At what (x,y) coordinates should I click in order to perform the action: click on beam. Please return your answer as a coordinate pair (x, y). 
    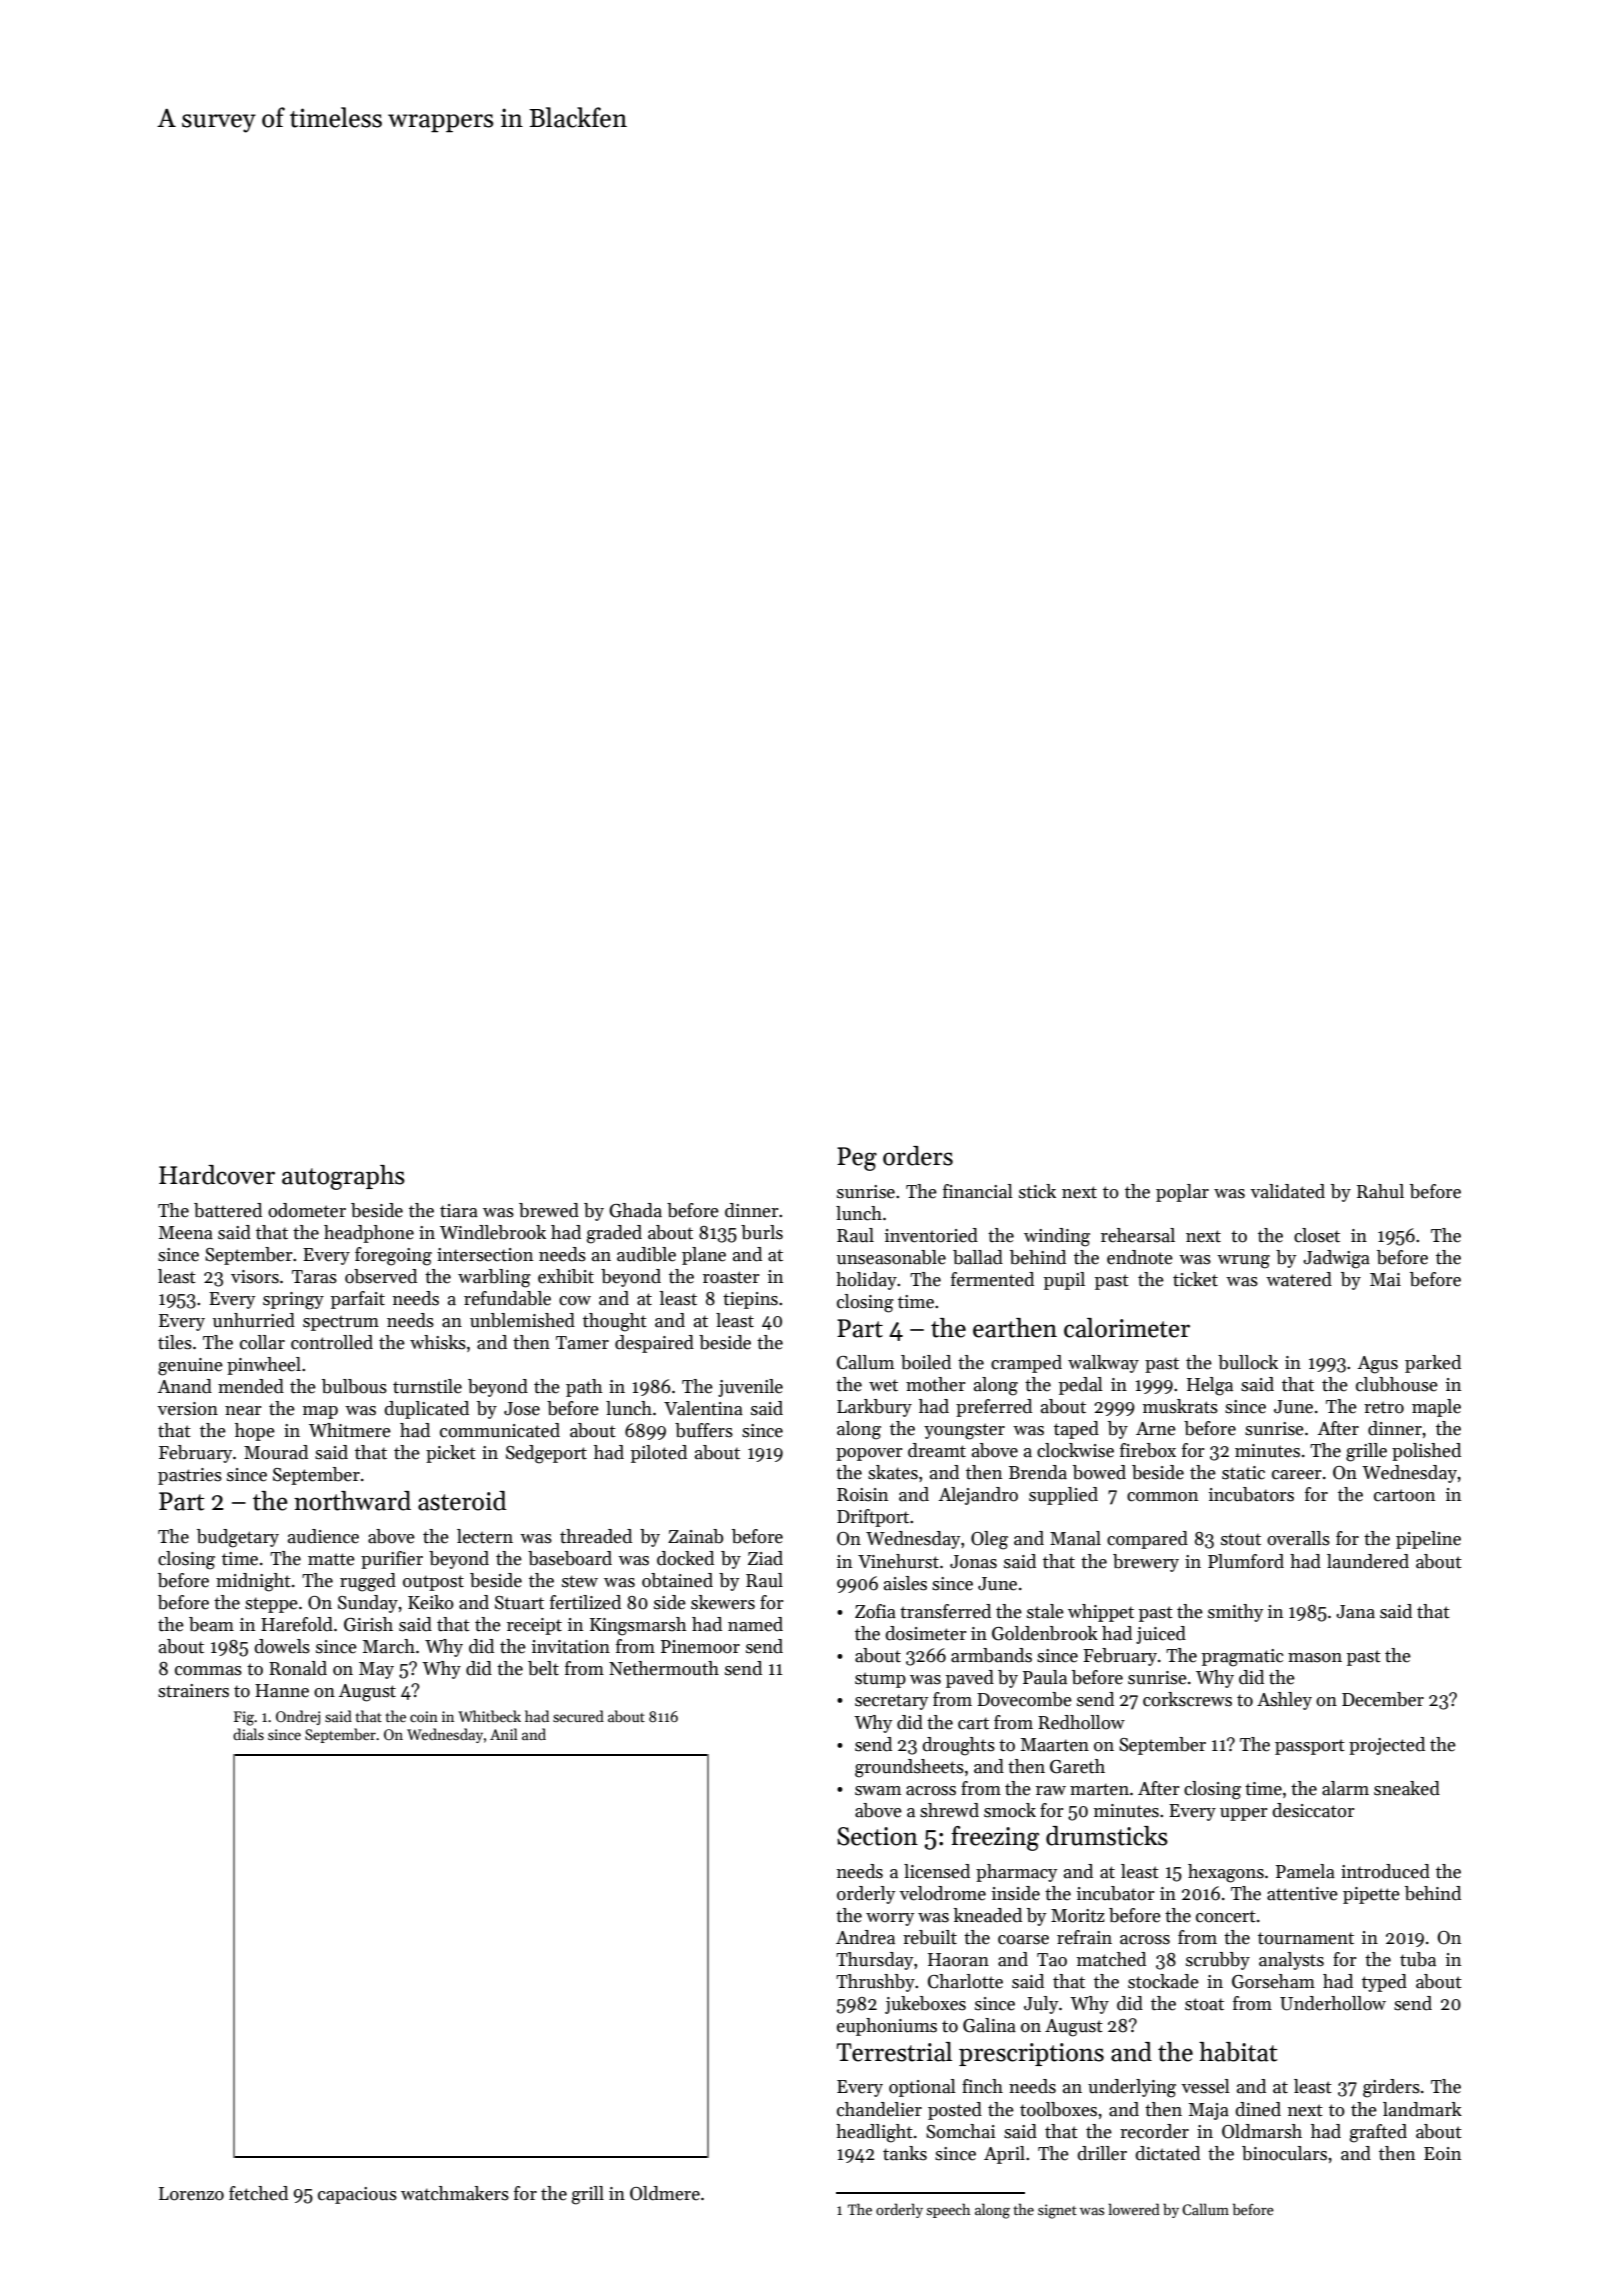
    Looking at the image, I should click on (211, 1624).
